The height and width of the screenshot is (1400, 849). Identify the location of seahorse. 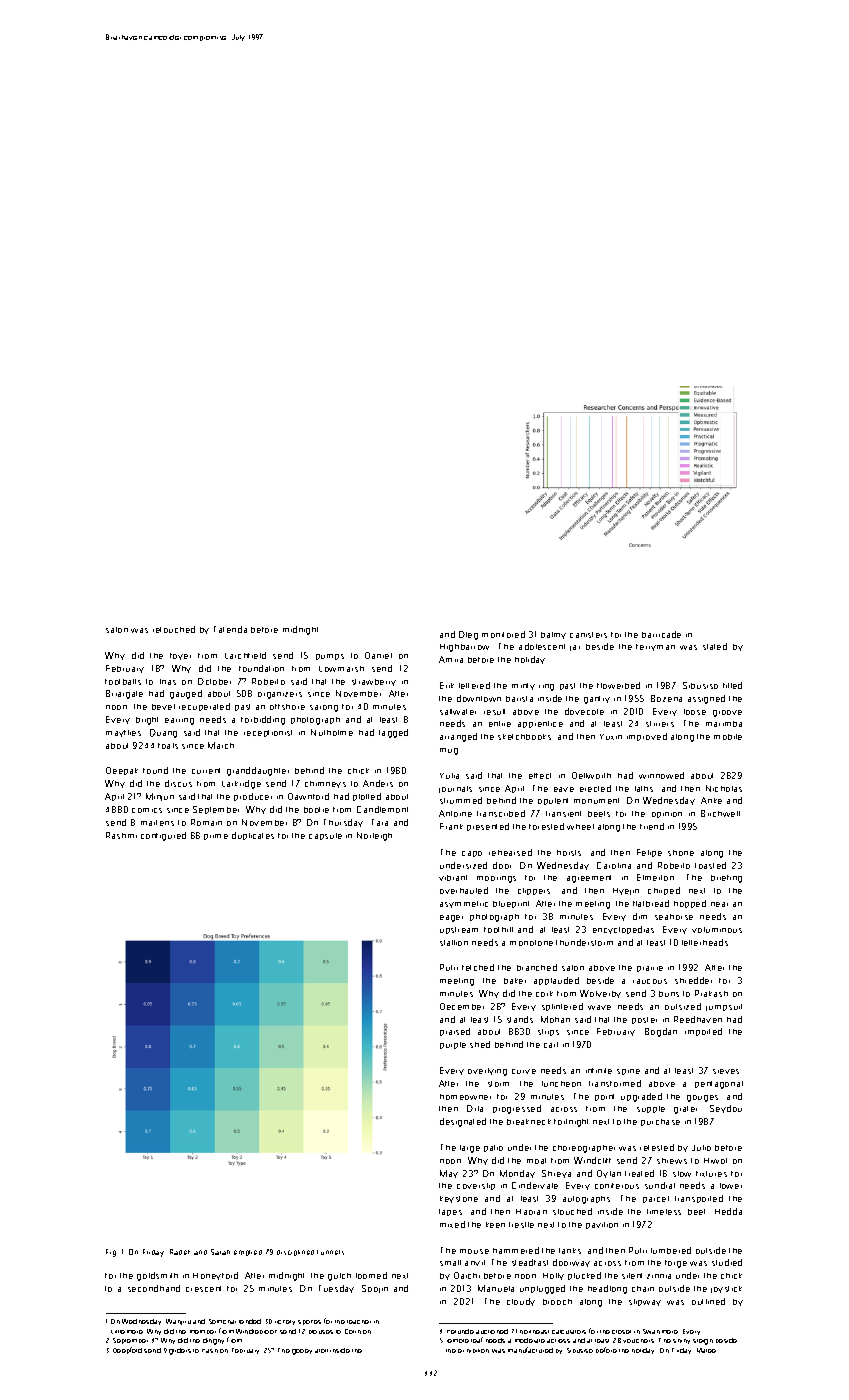
(674, 917).
